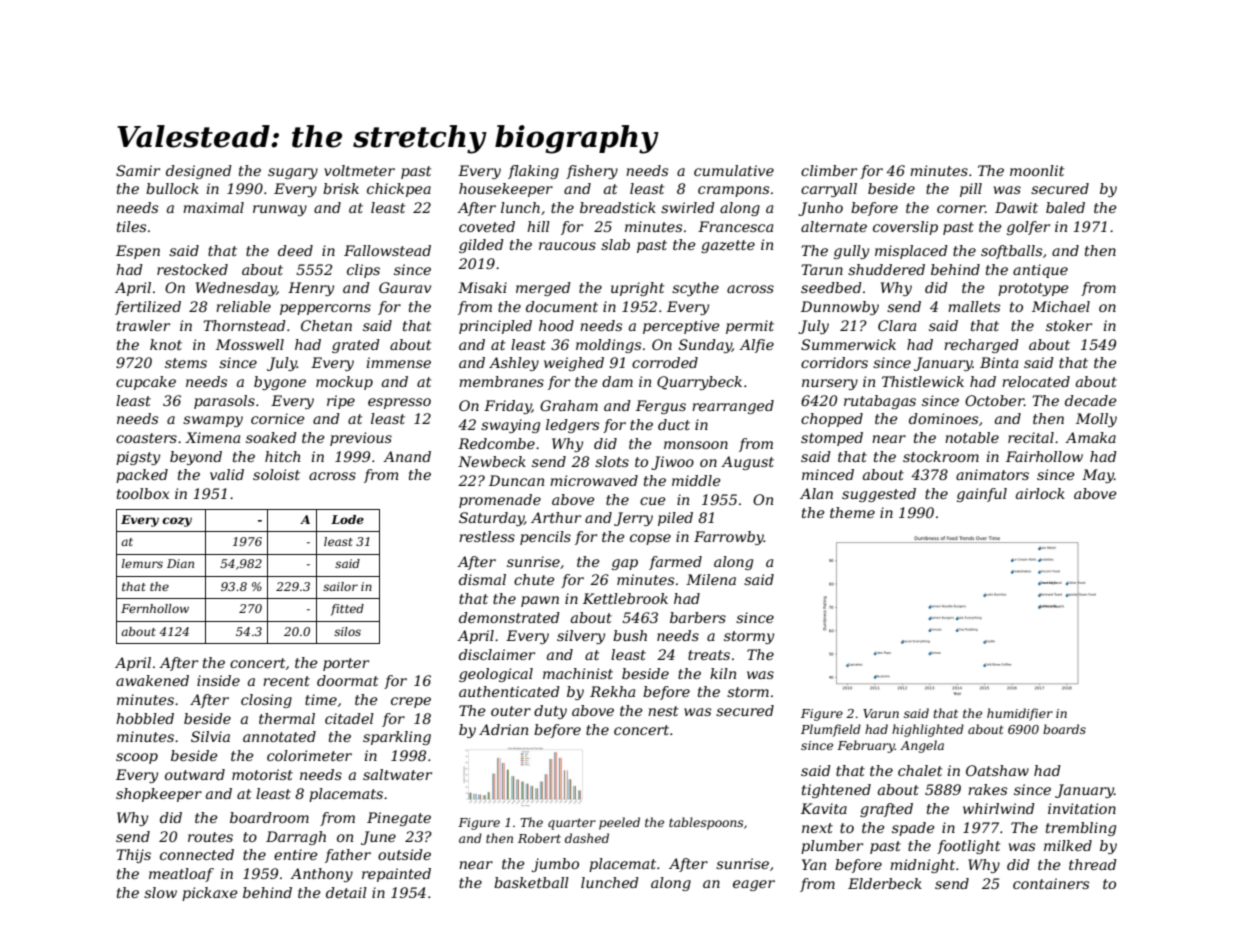 The image size is (1233, 952). I want to click on Varun, so click(881, 713).
